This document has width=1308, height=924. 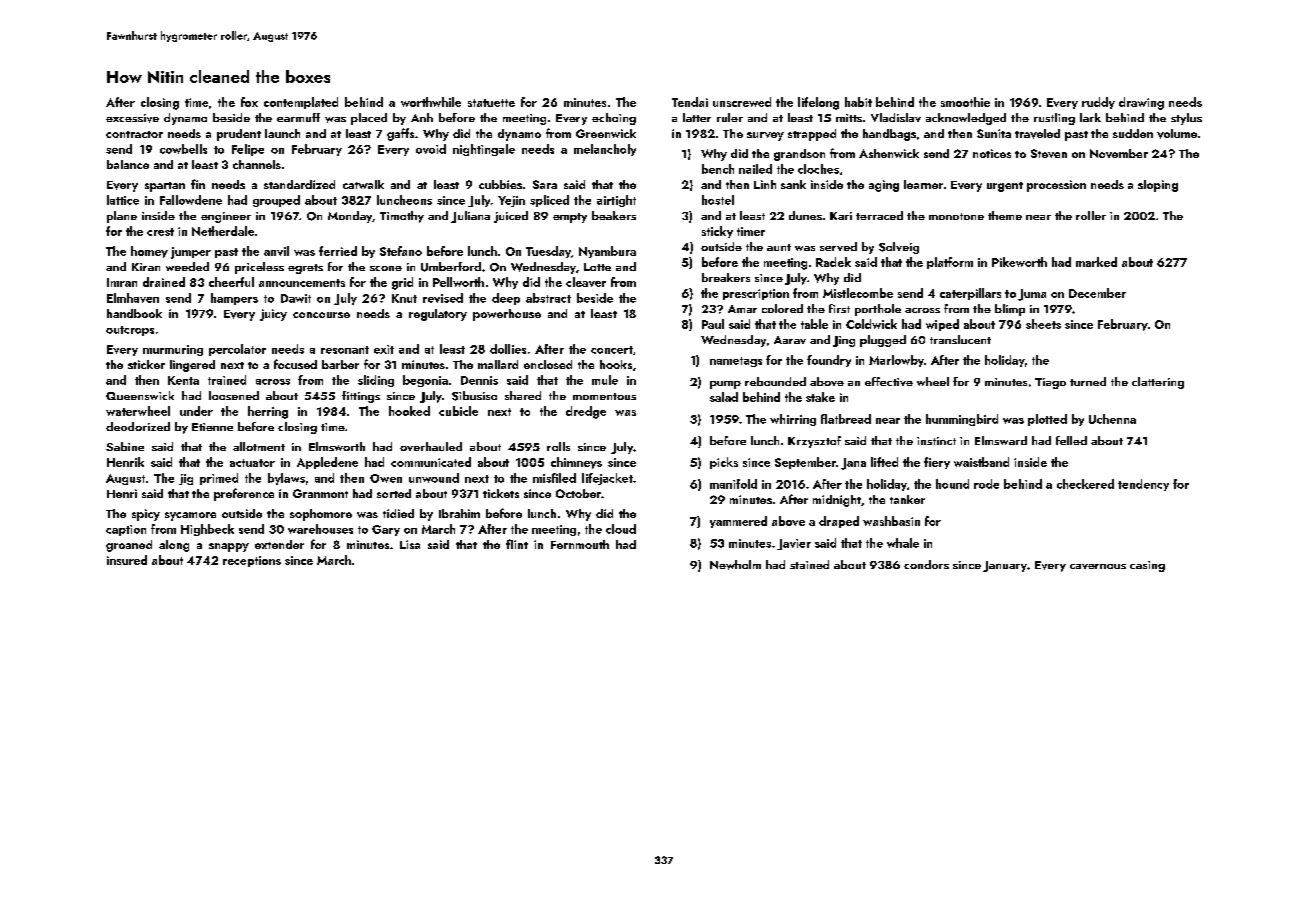 I want to click on Kenta, so click(x=183, y=380).
